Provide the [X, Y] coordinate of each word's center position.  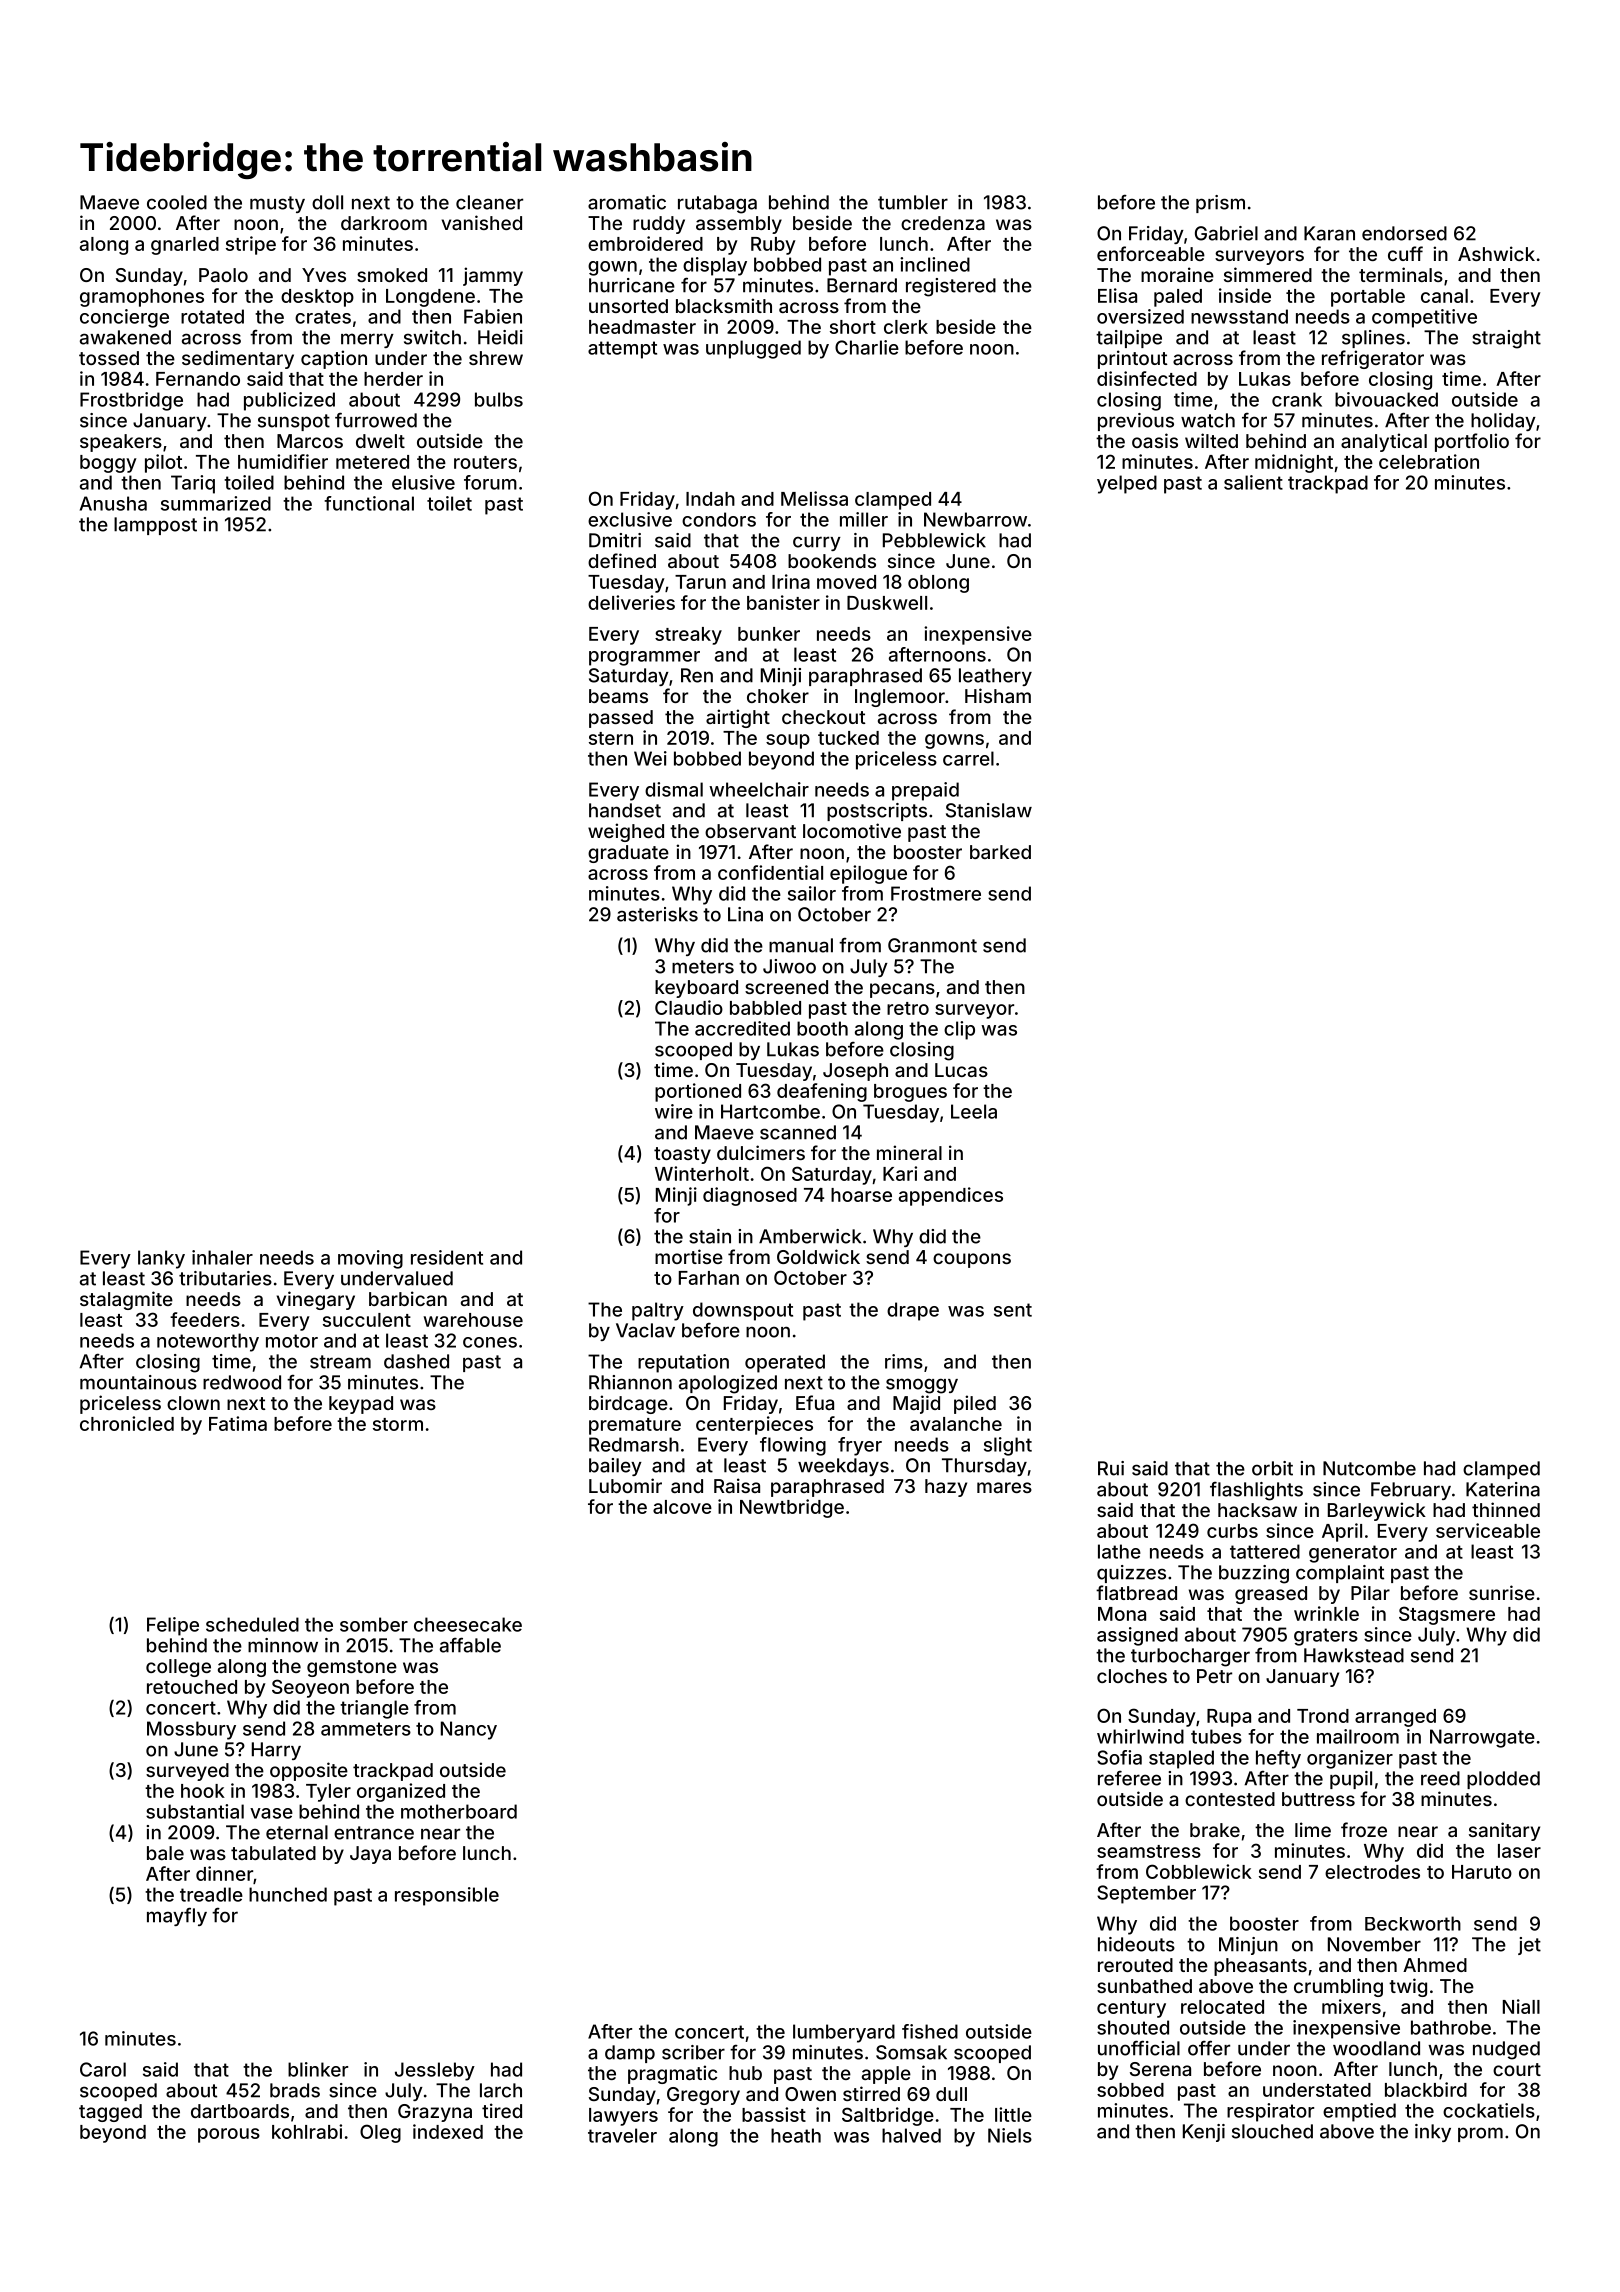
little [1013, 2114]
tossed [109, 358]
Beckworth [1413, 1923]
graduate [628, 854]
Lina [745, 914]
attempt [622, 350]
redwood [242, 1382]
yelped [1127, 484]
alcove [682, 1507]
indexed [448, 2131]
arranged [1395, 1718]
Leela [974, 1111]
